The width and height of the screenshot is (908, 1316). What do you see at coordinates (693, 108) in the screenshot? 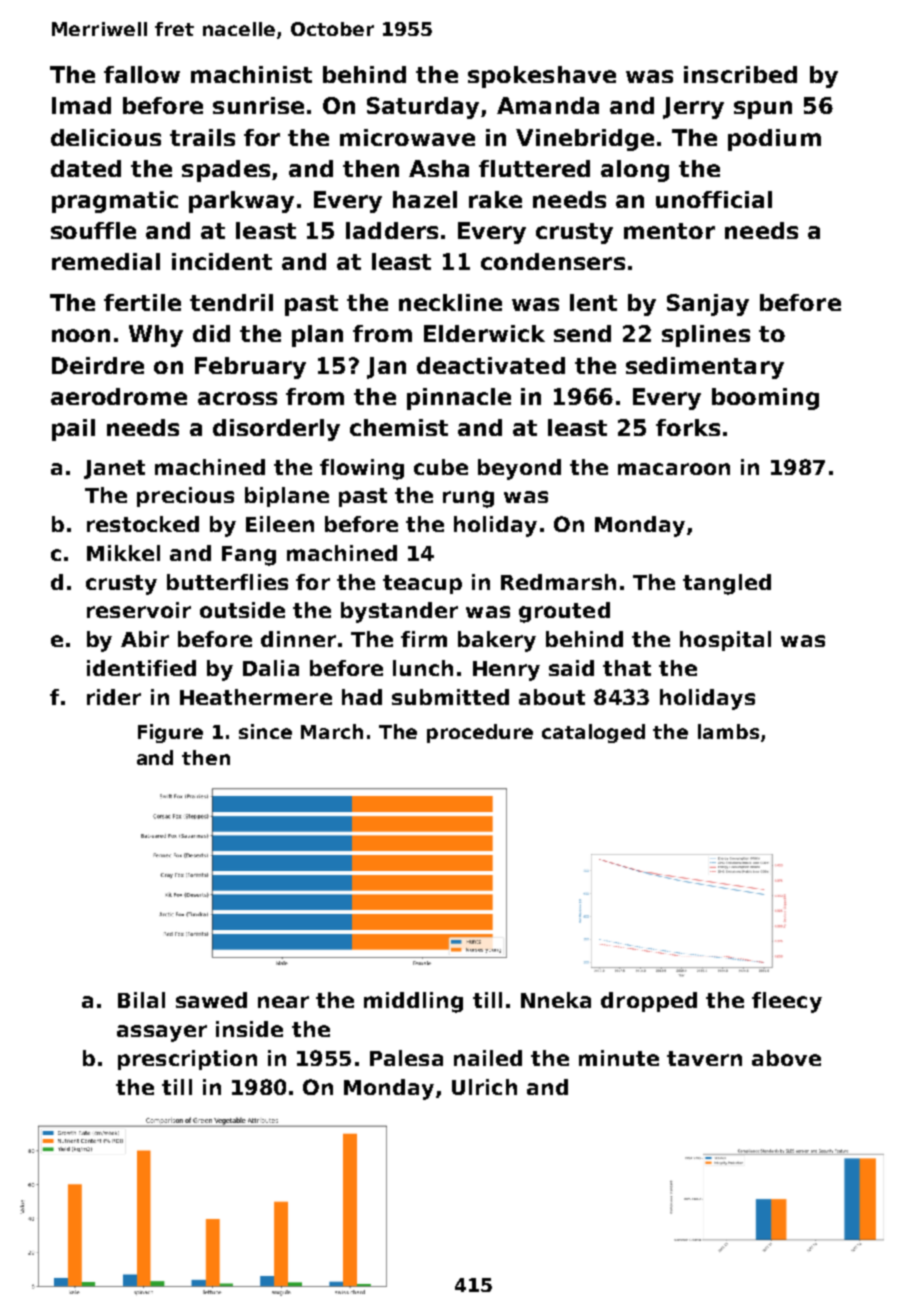
I see `Jerry` at bounding box center [693, 108].
